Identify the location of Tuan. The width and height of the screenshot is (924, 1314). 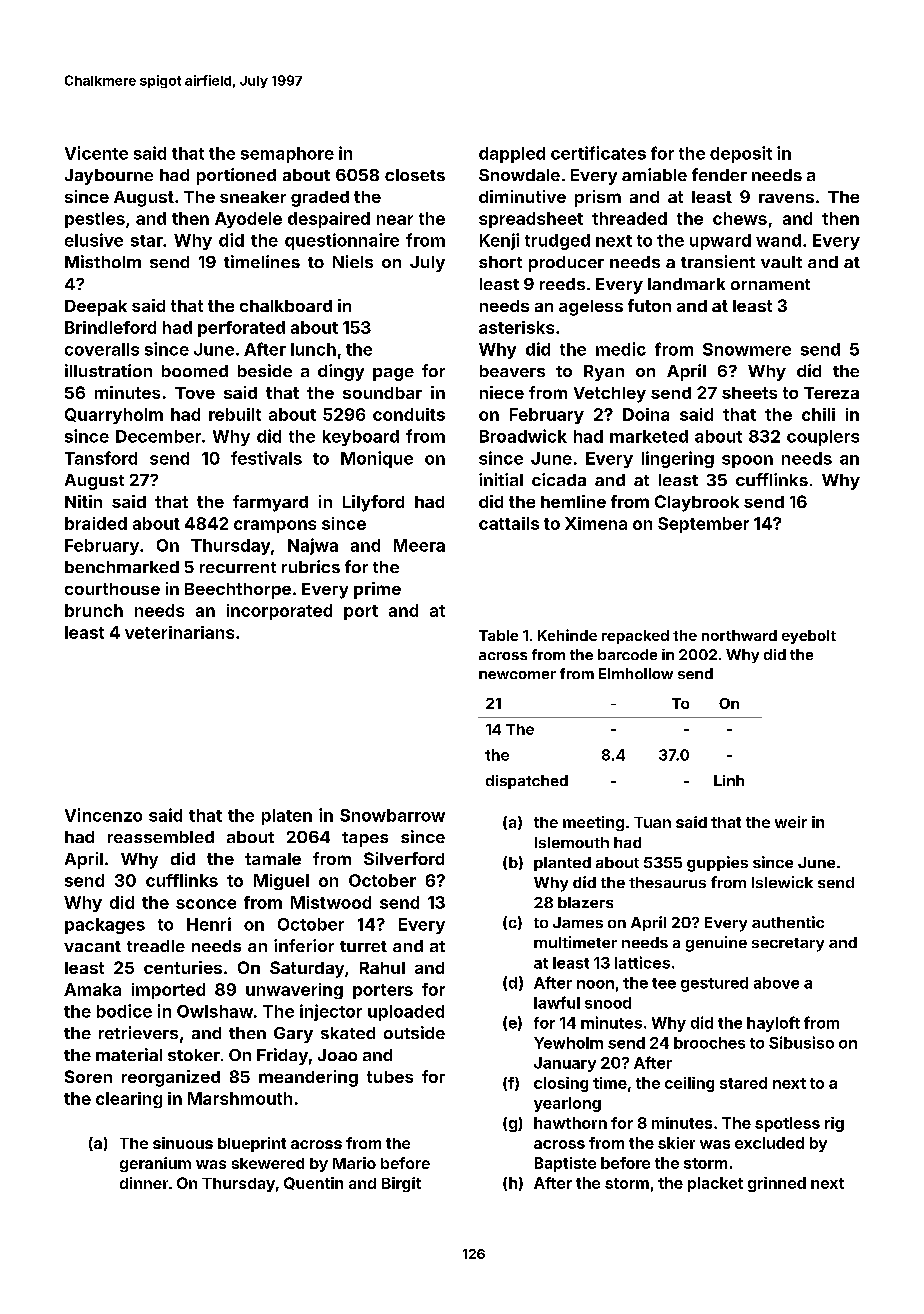
(652, 822).
